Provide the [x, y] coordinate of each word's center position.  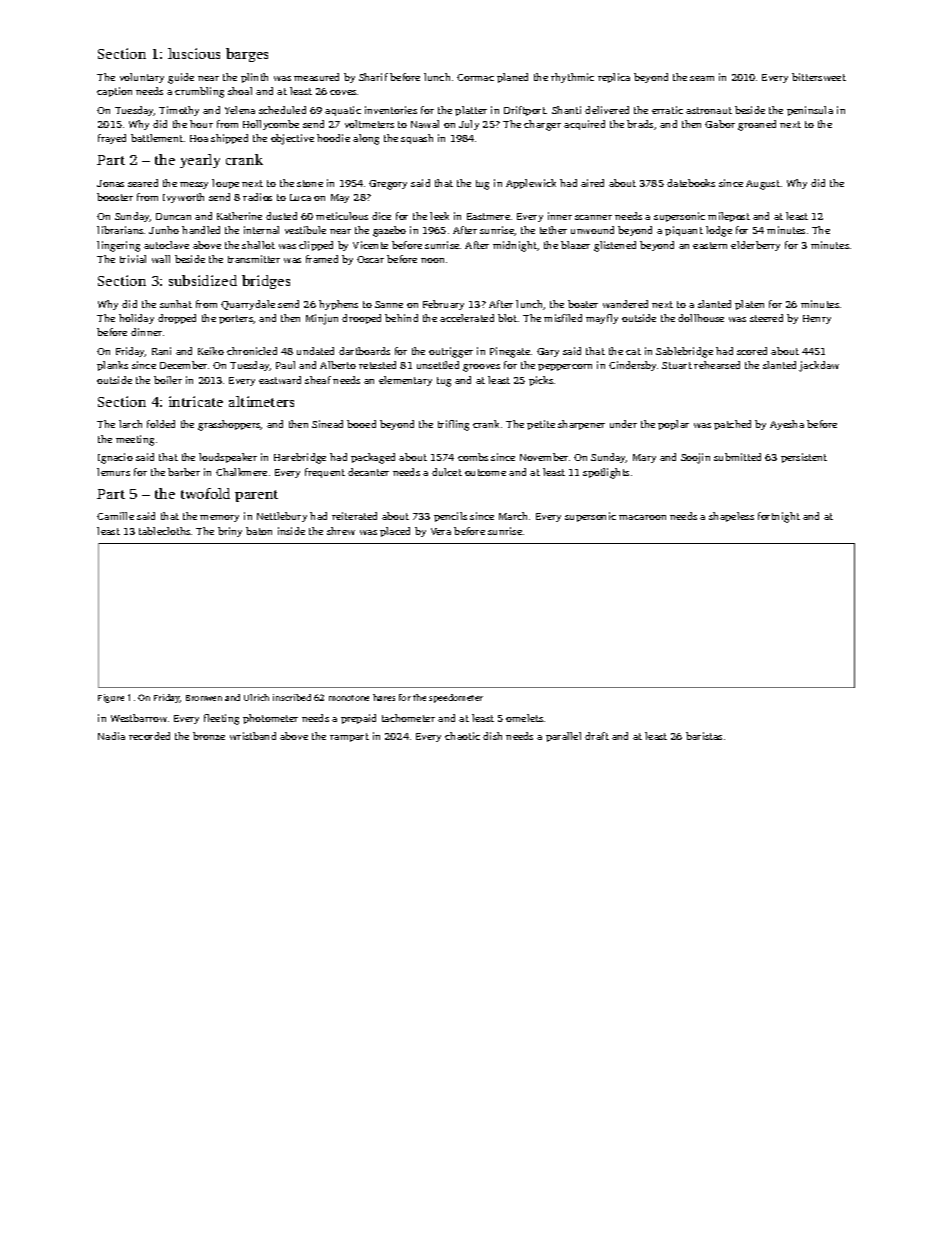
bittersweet [819, 77]
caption [114, 92]
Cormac [475, 77]
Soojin [695, 458]
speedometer [456, 698]
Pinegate [510, 352]
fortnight [779, 517]
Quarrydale [248, 305]
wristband [253, 736]
